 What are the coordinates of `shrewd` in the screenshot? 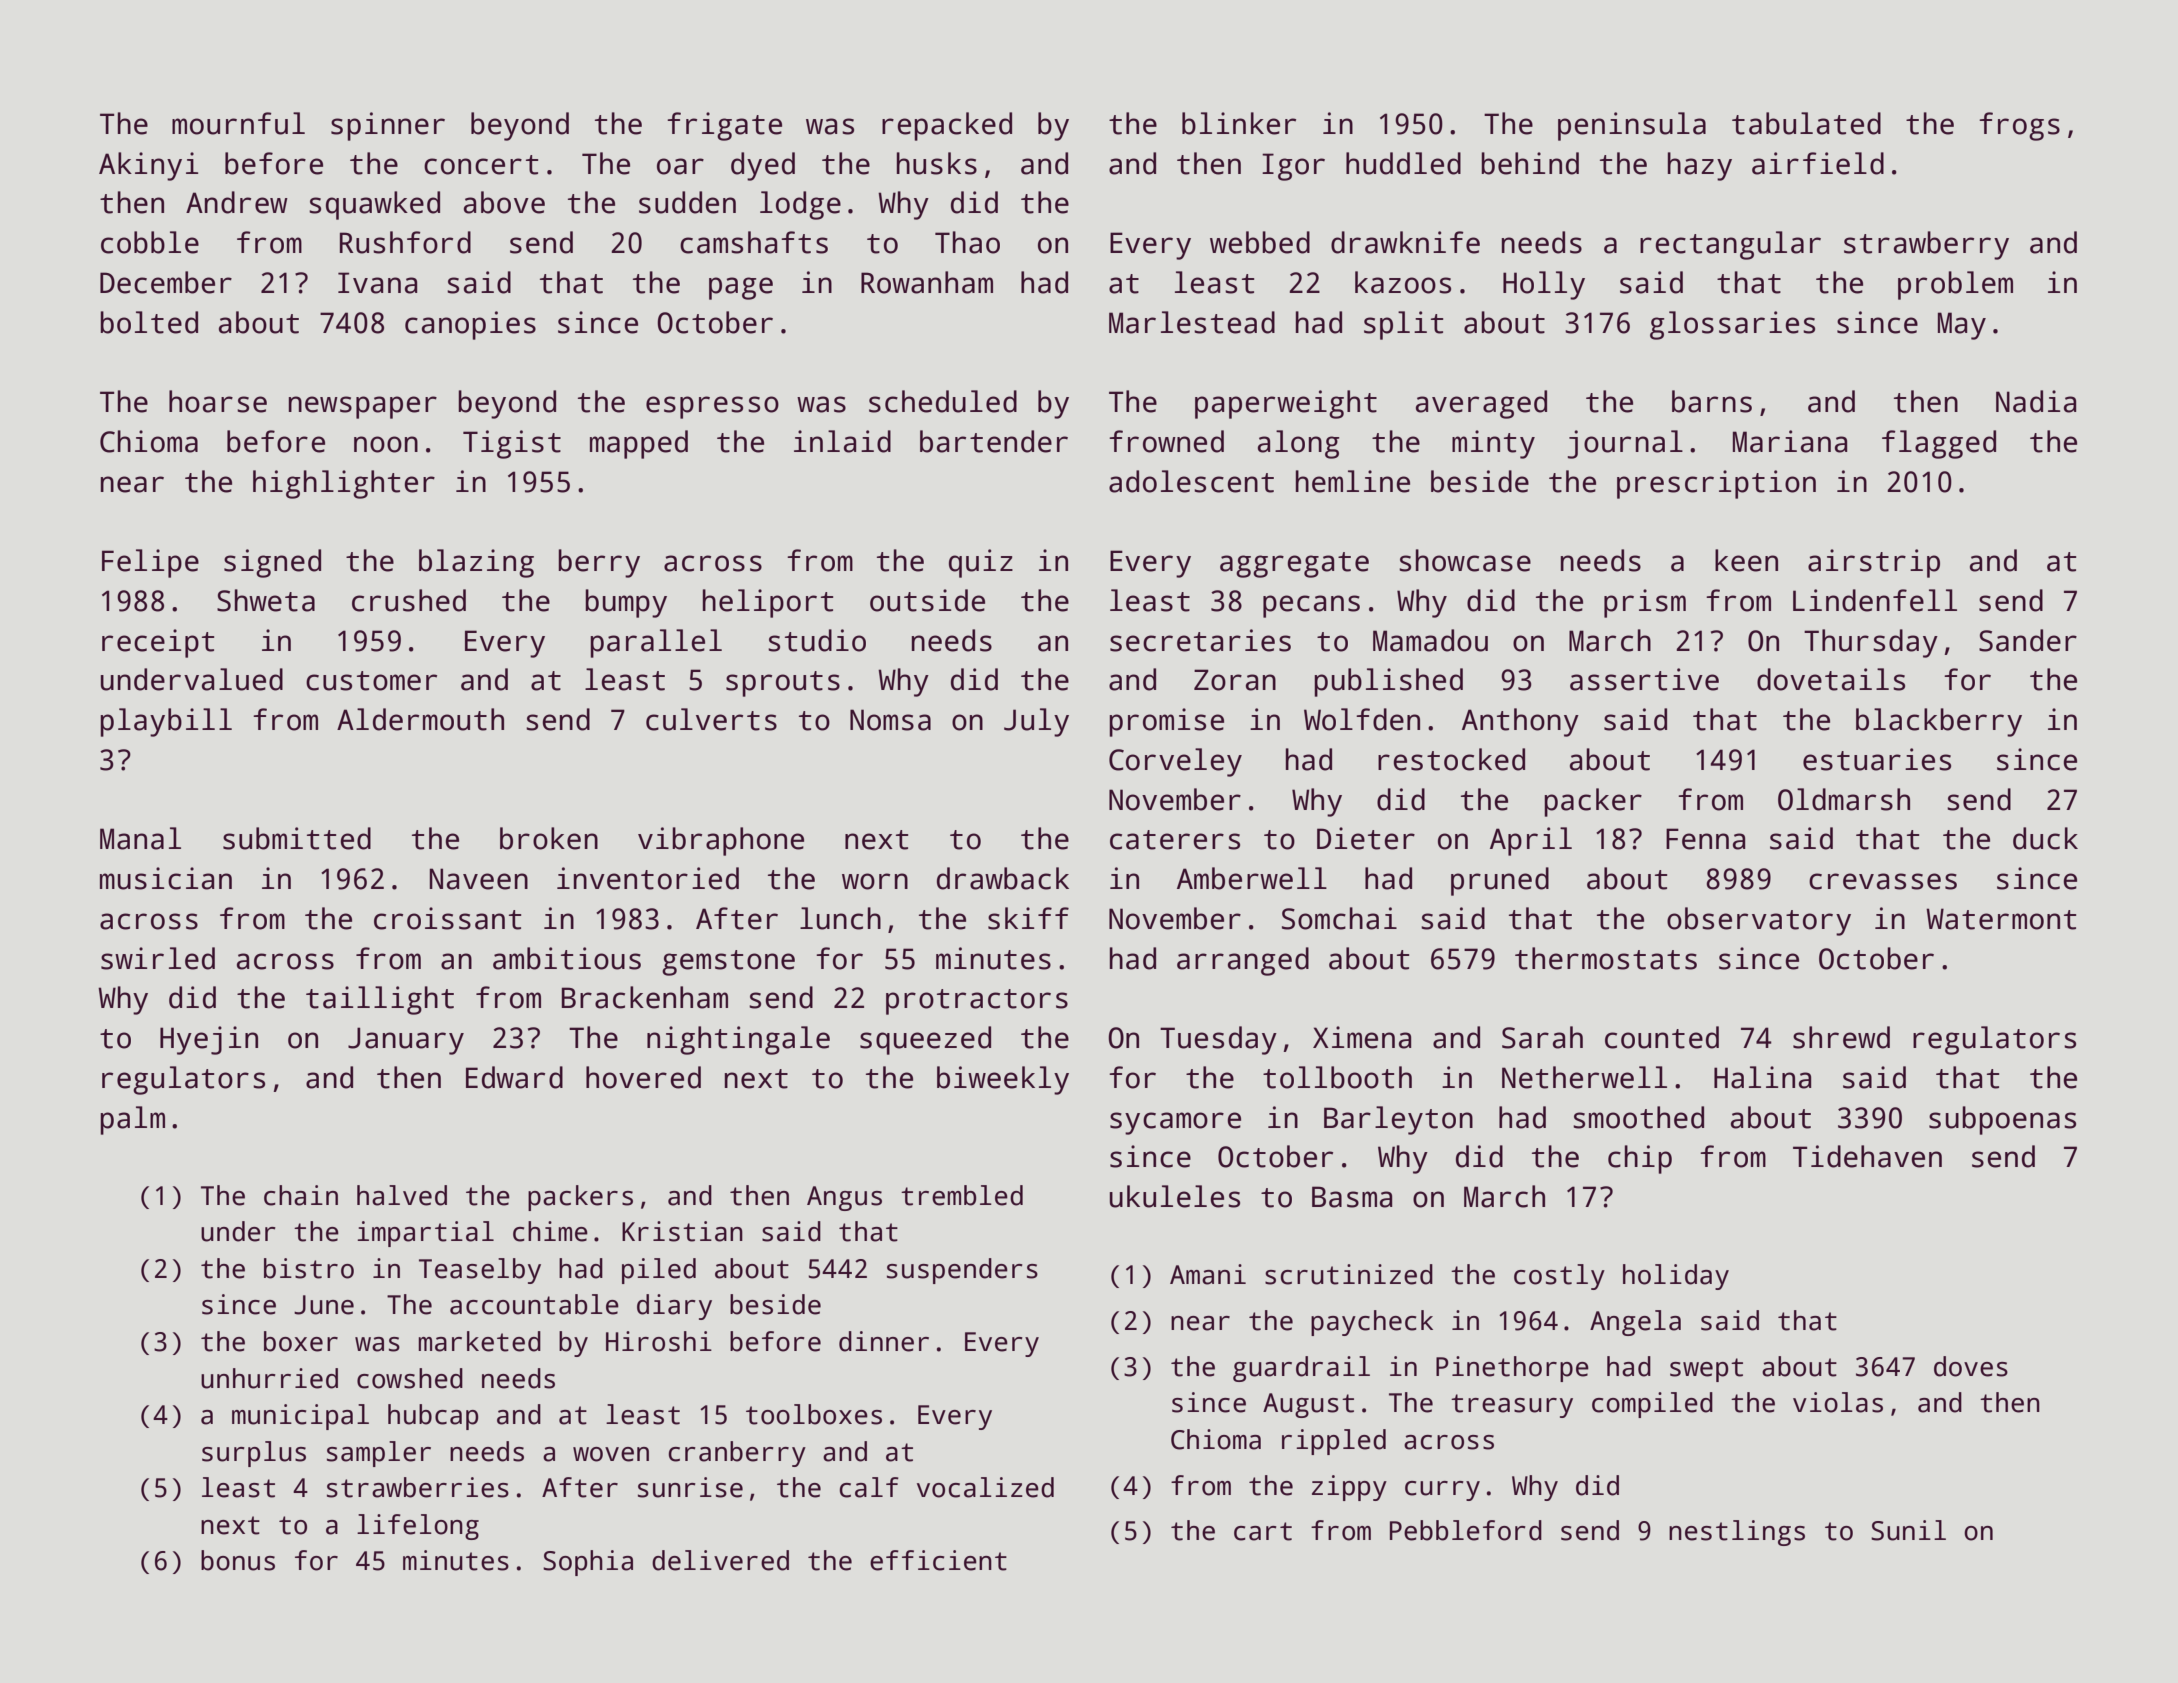 It's located at (1841, 1037).
